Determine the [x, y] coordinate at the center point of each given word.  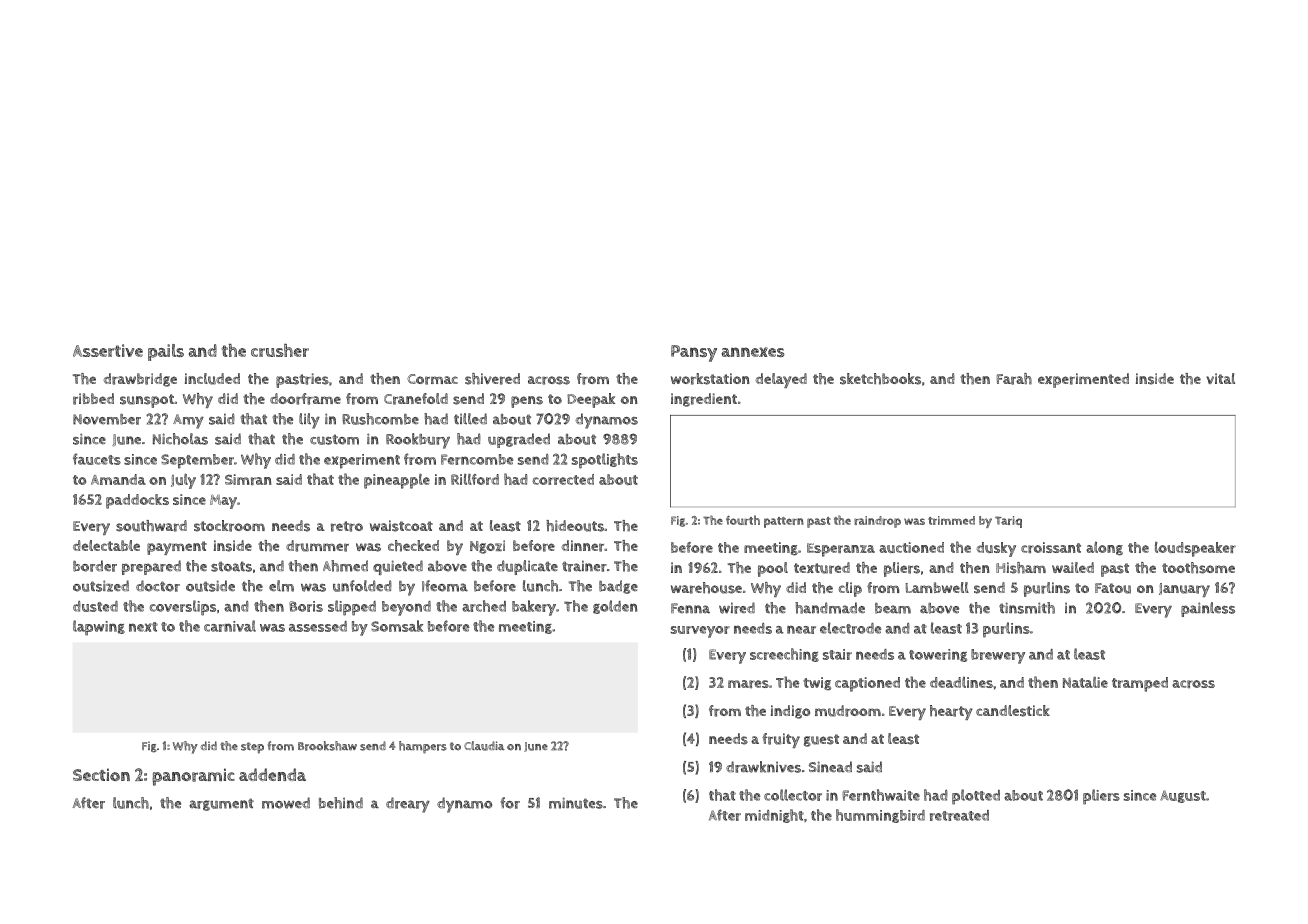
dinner [582, 546]
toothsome [1198, 568]
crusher [280, 350]
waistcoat [401, 526]
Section [101, 774]
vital [1221, 378]
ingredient [704, 400]
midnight [774, 816]
